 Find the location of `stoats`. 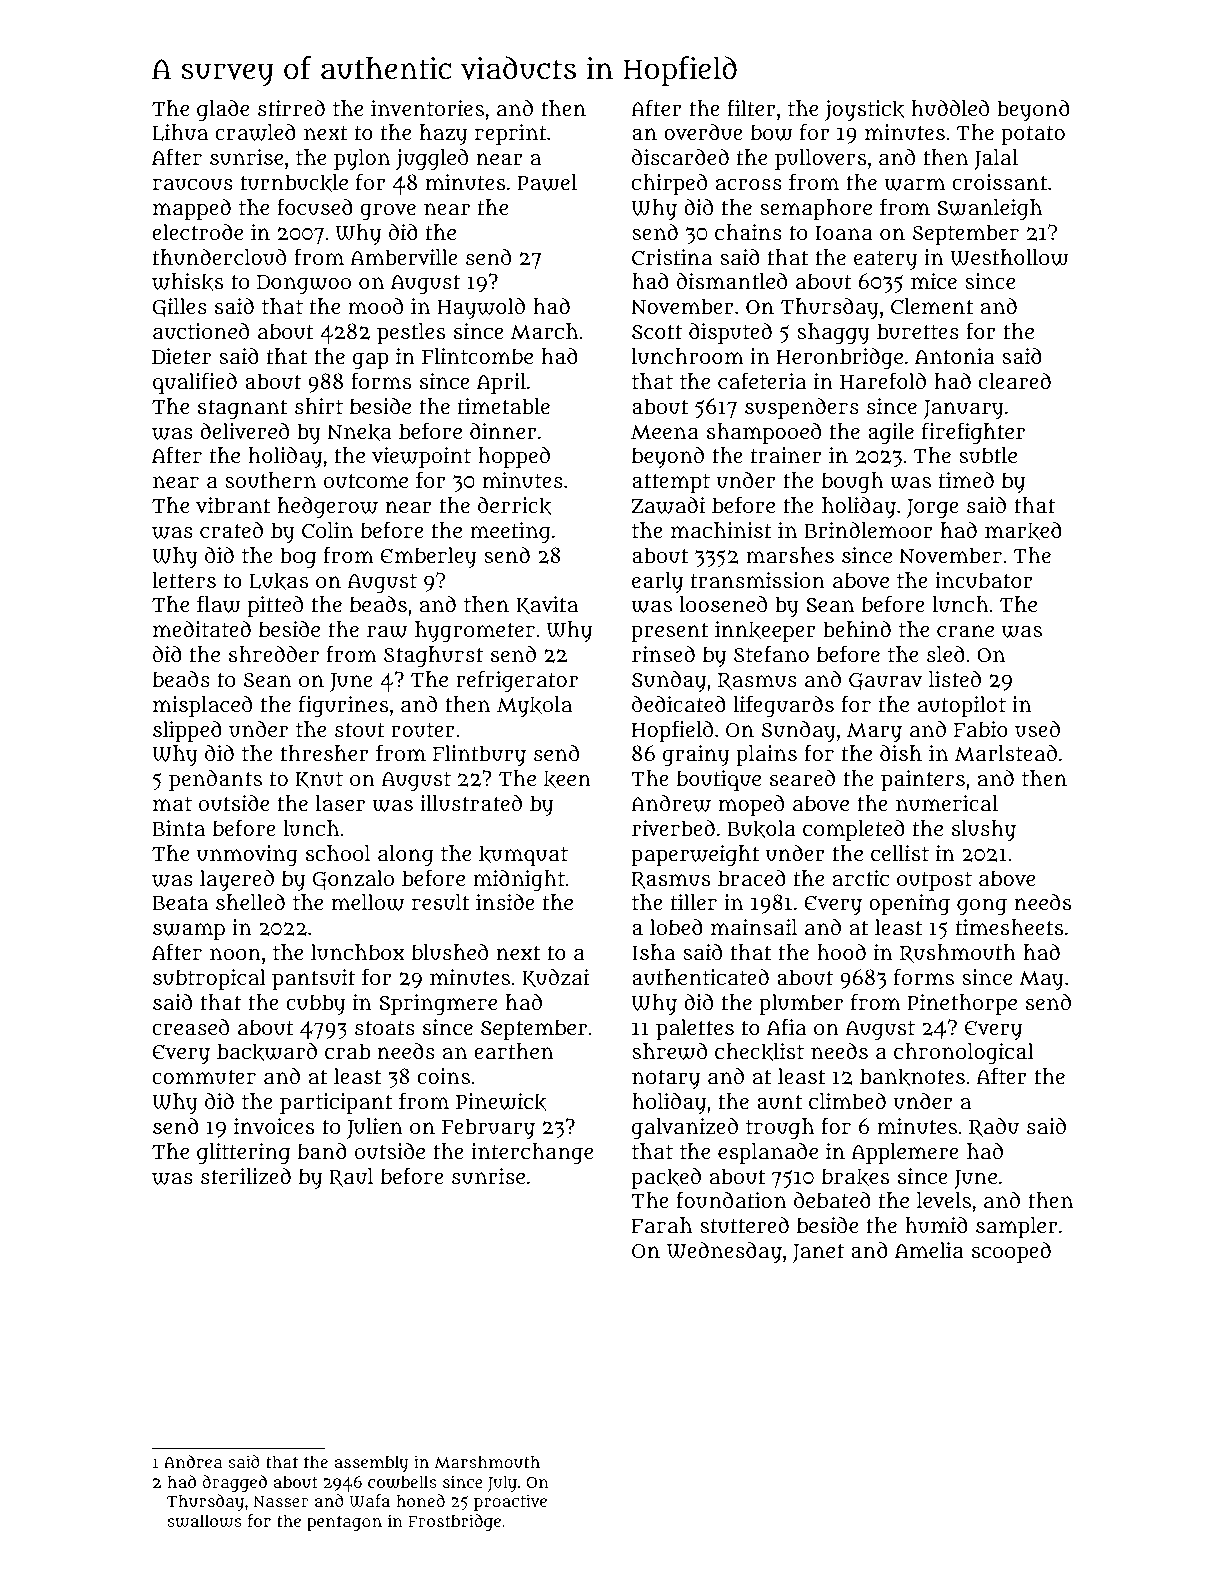

stoats is located at coordinates (385, 1028).
